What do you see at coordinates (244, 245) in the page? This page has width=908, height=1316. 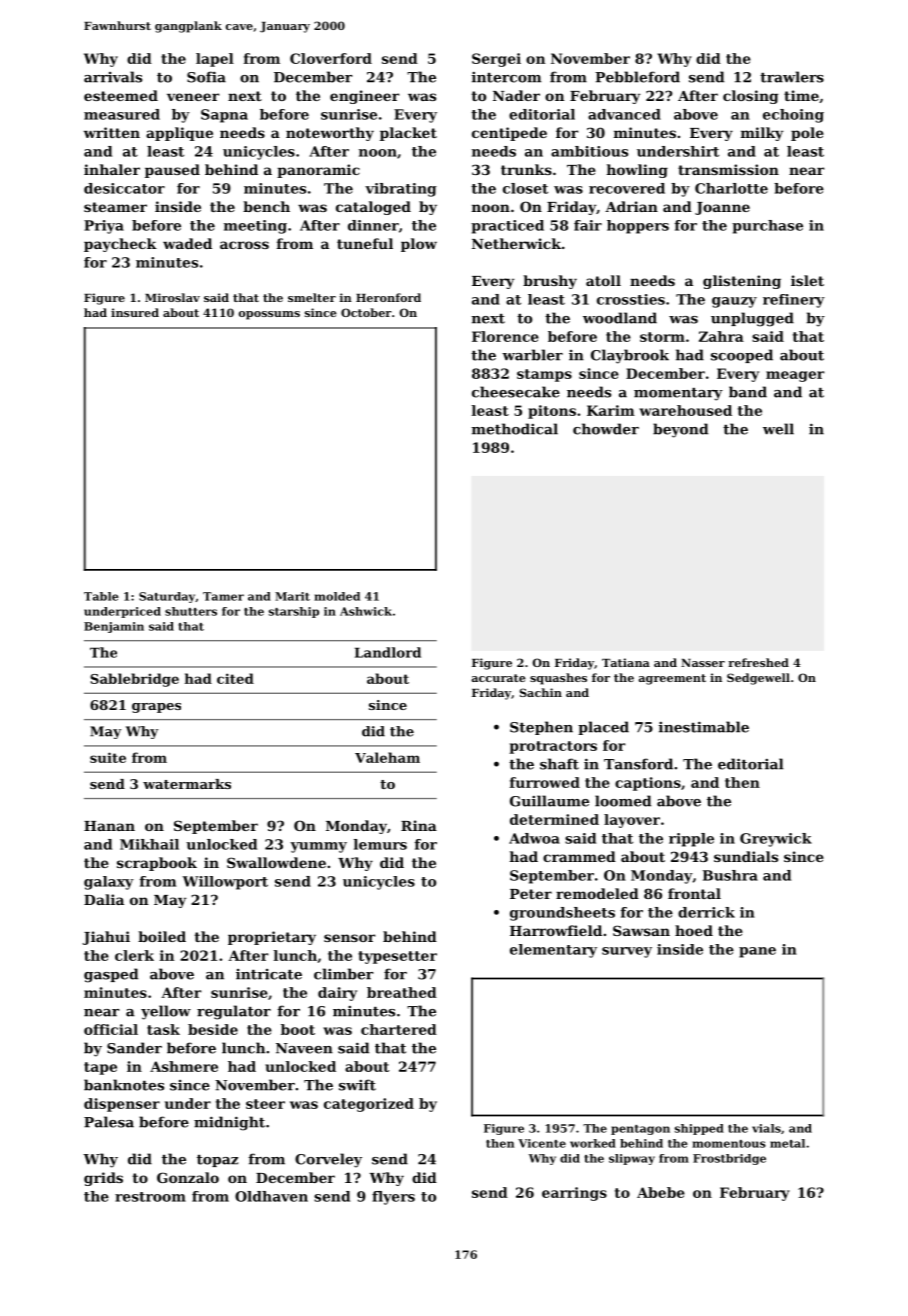 I see `across` at bounding box center [244, 245].
